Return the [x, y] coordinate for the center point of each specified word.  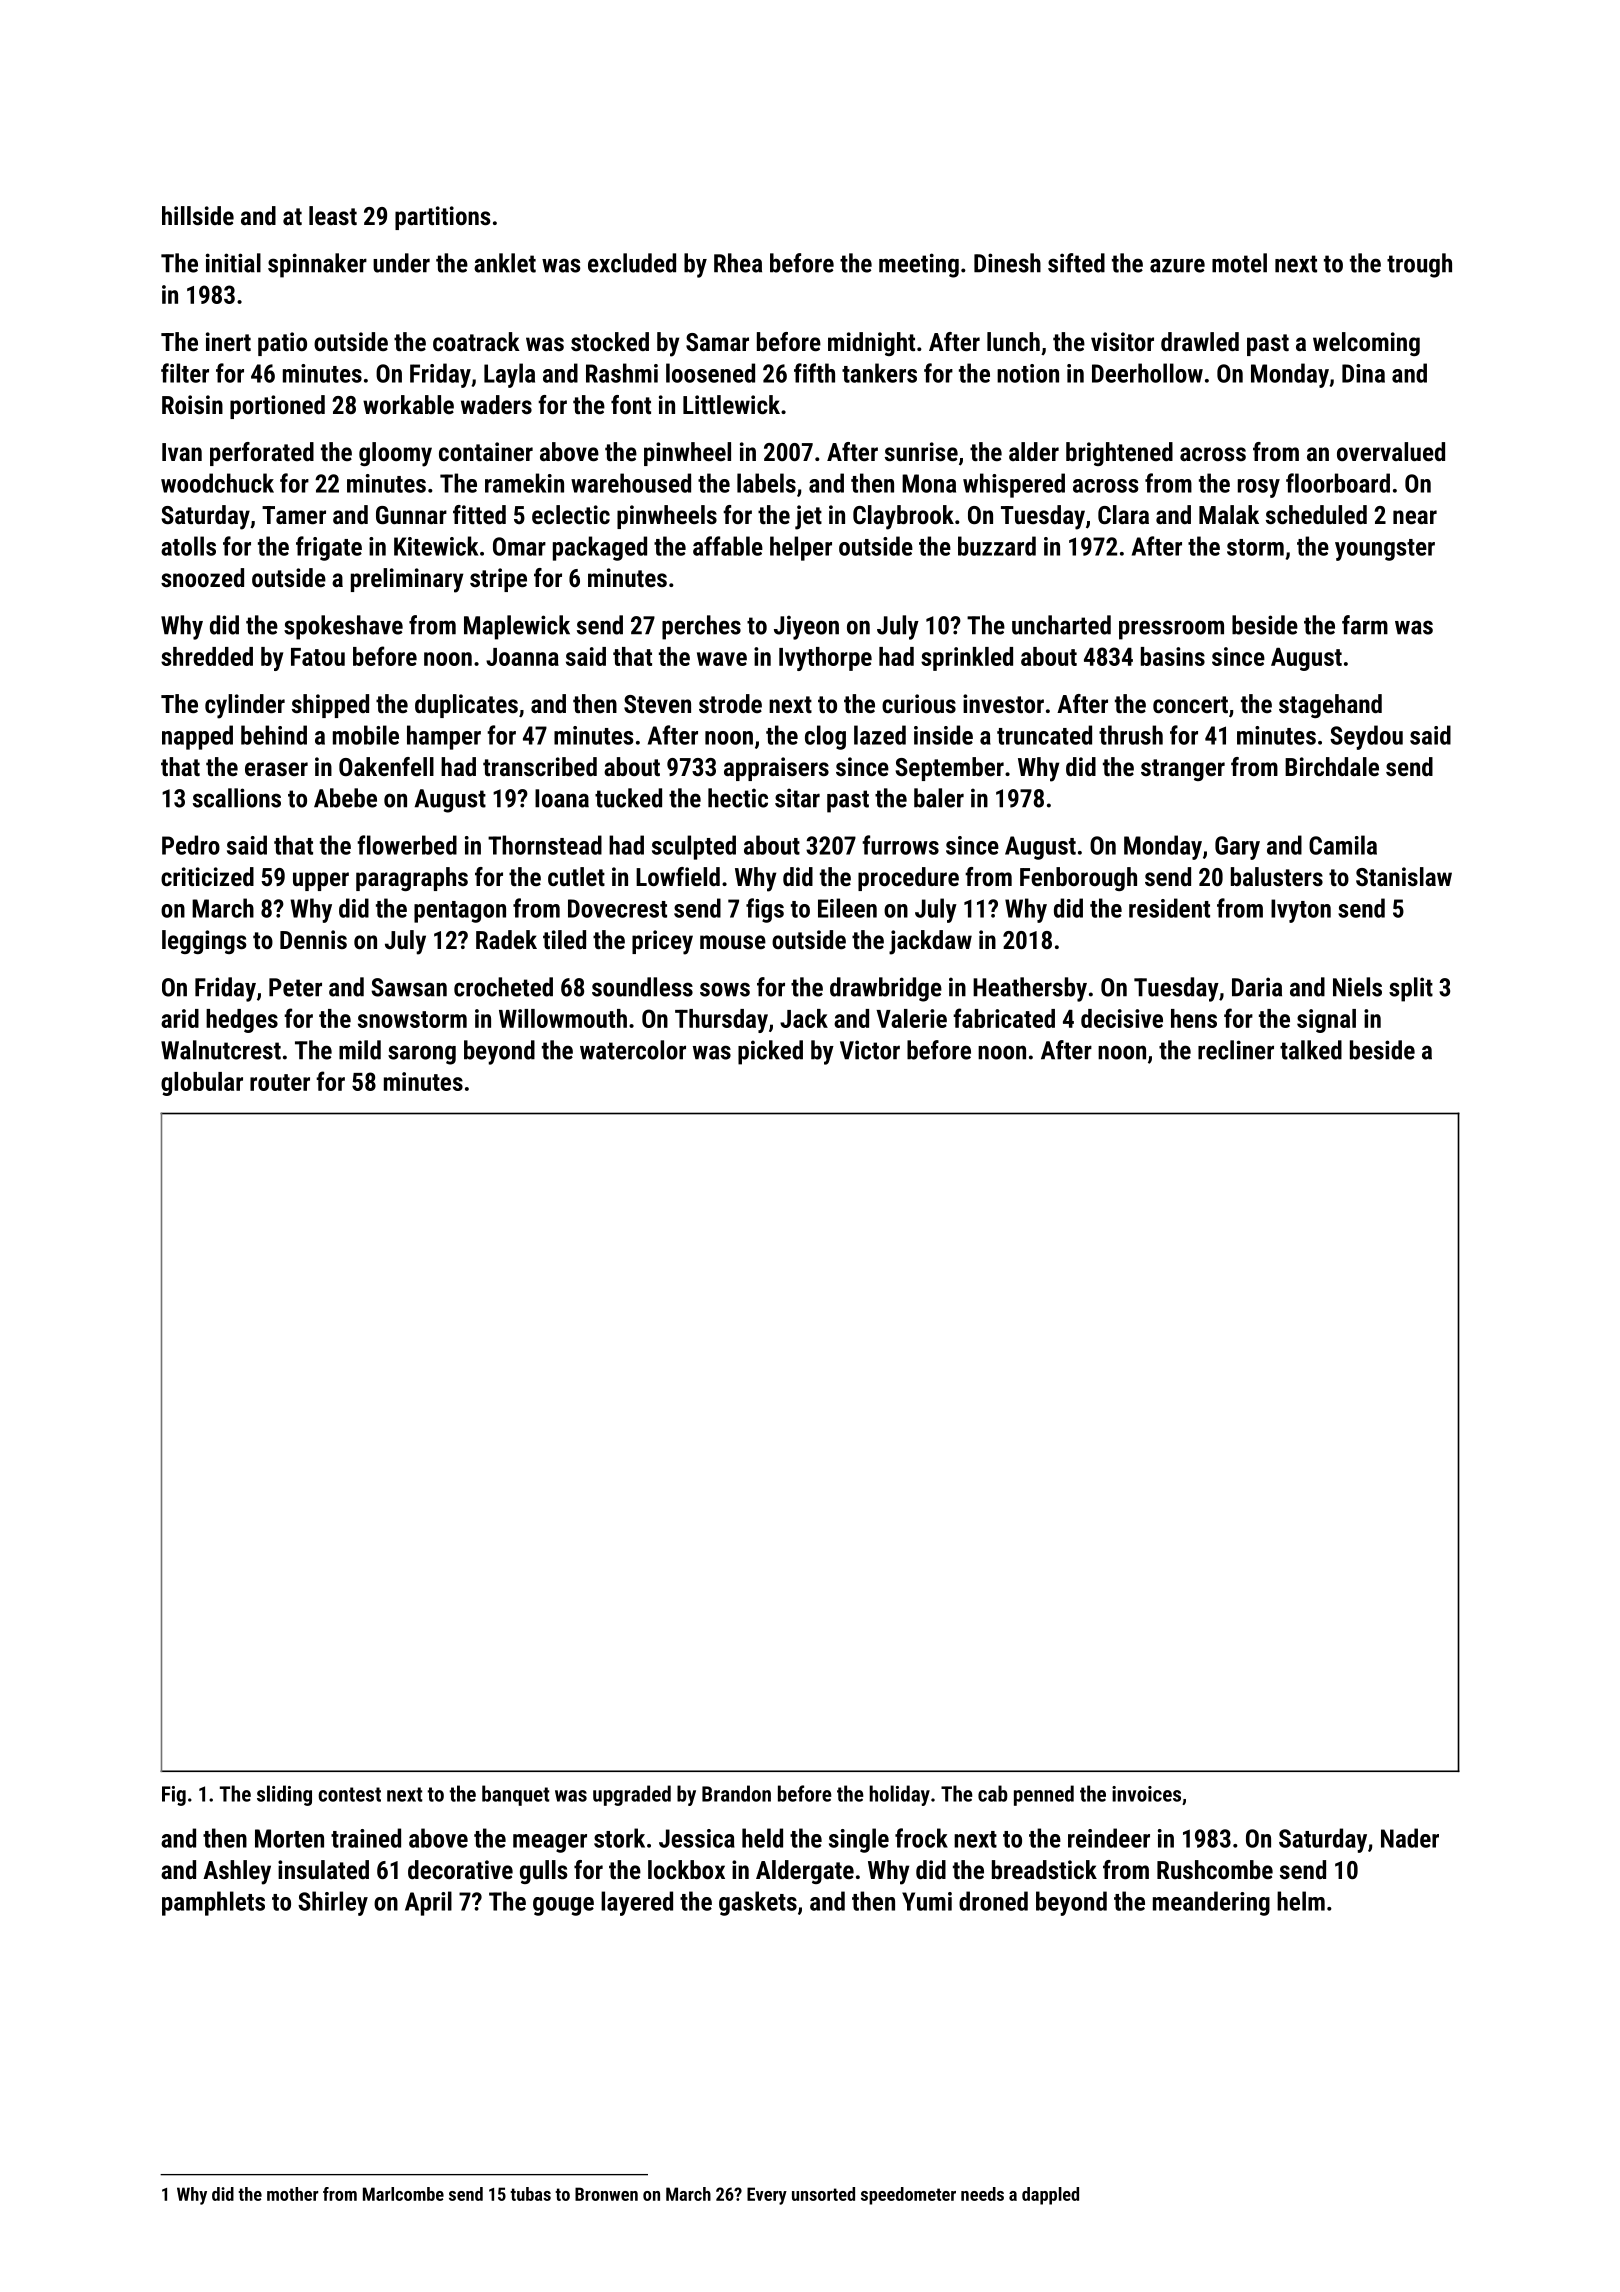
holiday [899, 1795]
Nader [1410, 1838]
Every [767, 2196]
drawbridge [886, 989]
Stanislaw [1404, 876]
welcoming [1366, 344]
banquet [516, 1795]
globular [202, 1084]
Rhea [738, 263]
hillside [198, 215]
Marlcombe [403, 2194]
